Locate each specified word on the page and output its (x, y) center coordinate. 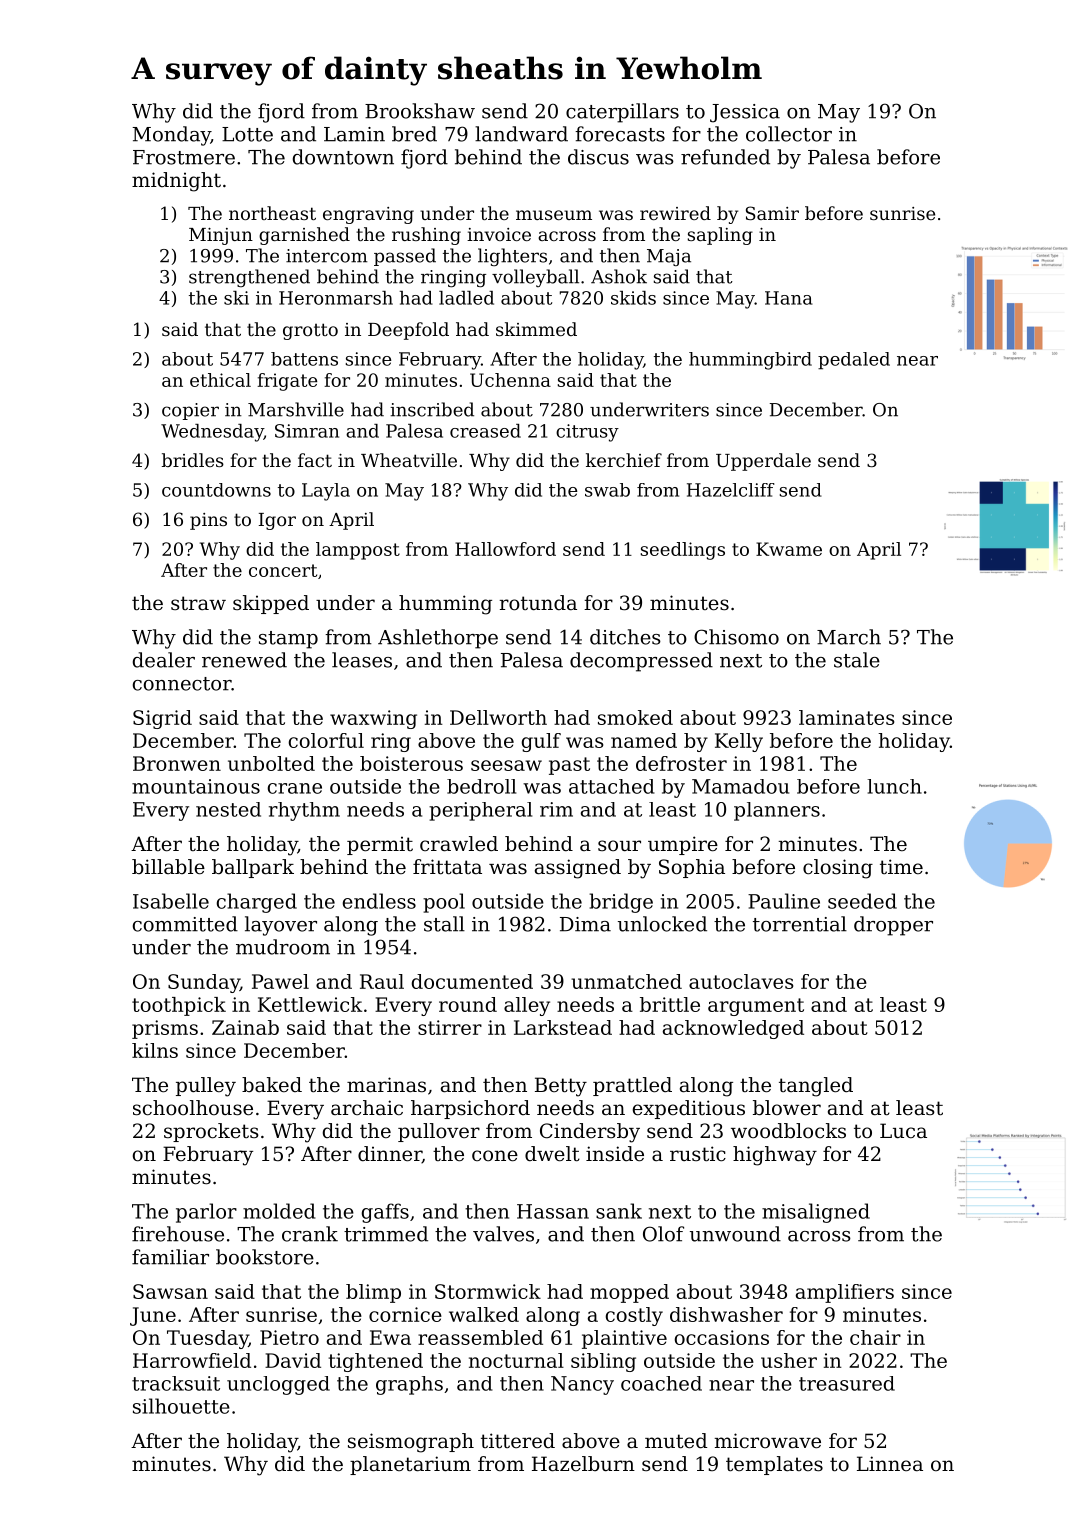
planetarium (410, 1465)
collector (789, 134)
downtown (343, 157)
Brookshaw (420, 111)
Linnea (890, 1463)
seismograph (411, 1443)
